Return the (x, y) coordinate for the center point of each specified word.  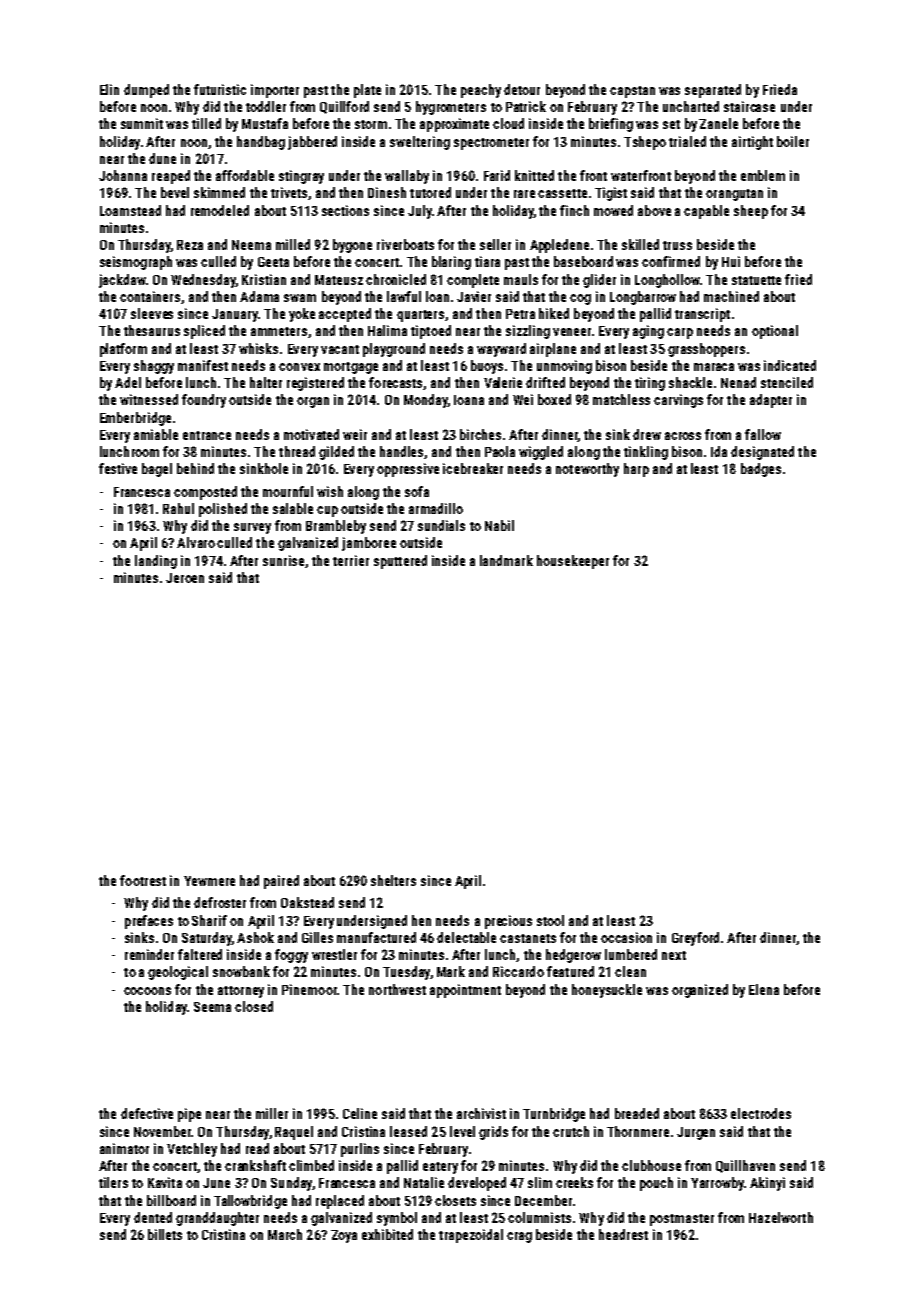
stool (550, 920)
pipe (189, 1115)
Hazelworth (781, 1217)
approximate (454, 125)
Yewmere (209, 881)
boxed (554, 399)
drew (647, 434)
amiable (156, 434)
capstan (632, 92)
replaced (340, 1202)
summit (142, 123)
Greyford (695, 939)
